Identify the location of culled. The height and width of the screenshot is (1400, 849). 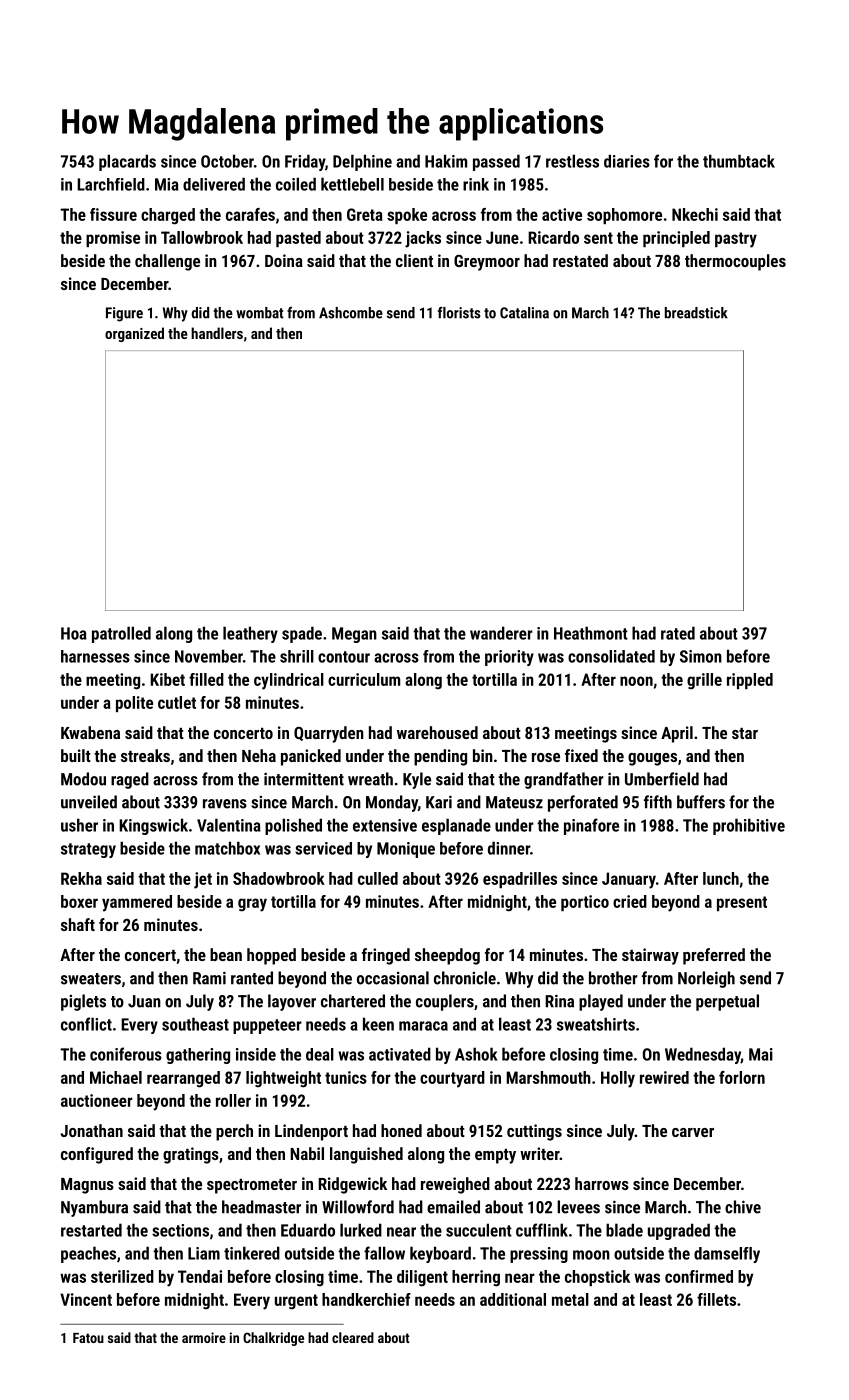
(378, 878).
